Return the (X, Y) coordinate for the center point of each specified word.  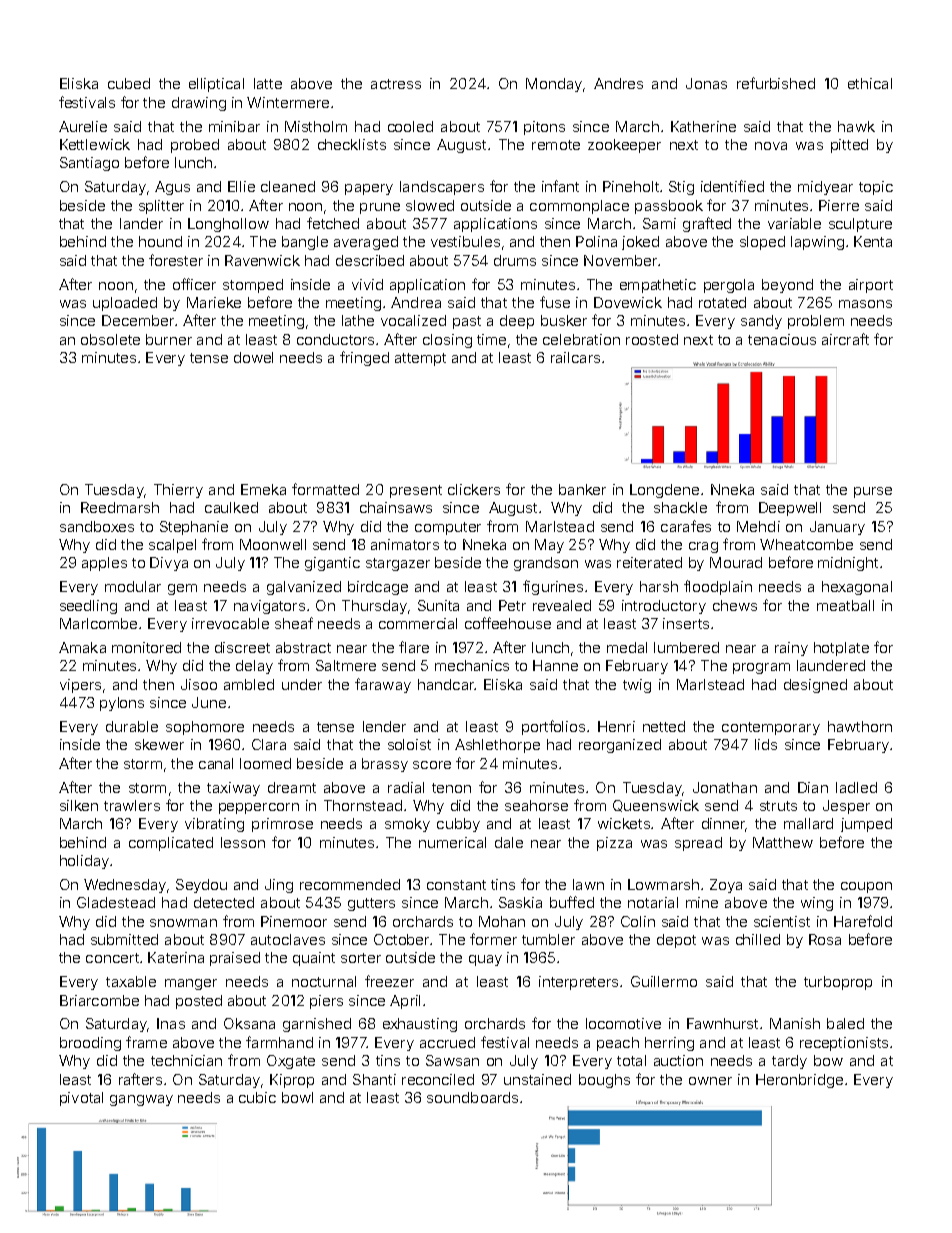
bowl (297, 1097)
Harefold (863, 921)
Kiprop (292, 1081)
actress (396, 84)
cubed (129, 83)
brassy (385, 765)
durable (132, 726)
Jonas (706, 83)
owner (710, 1081)
